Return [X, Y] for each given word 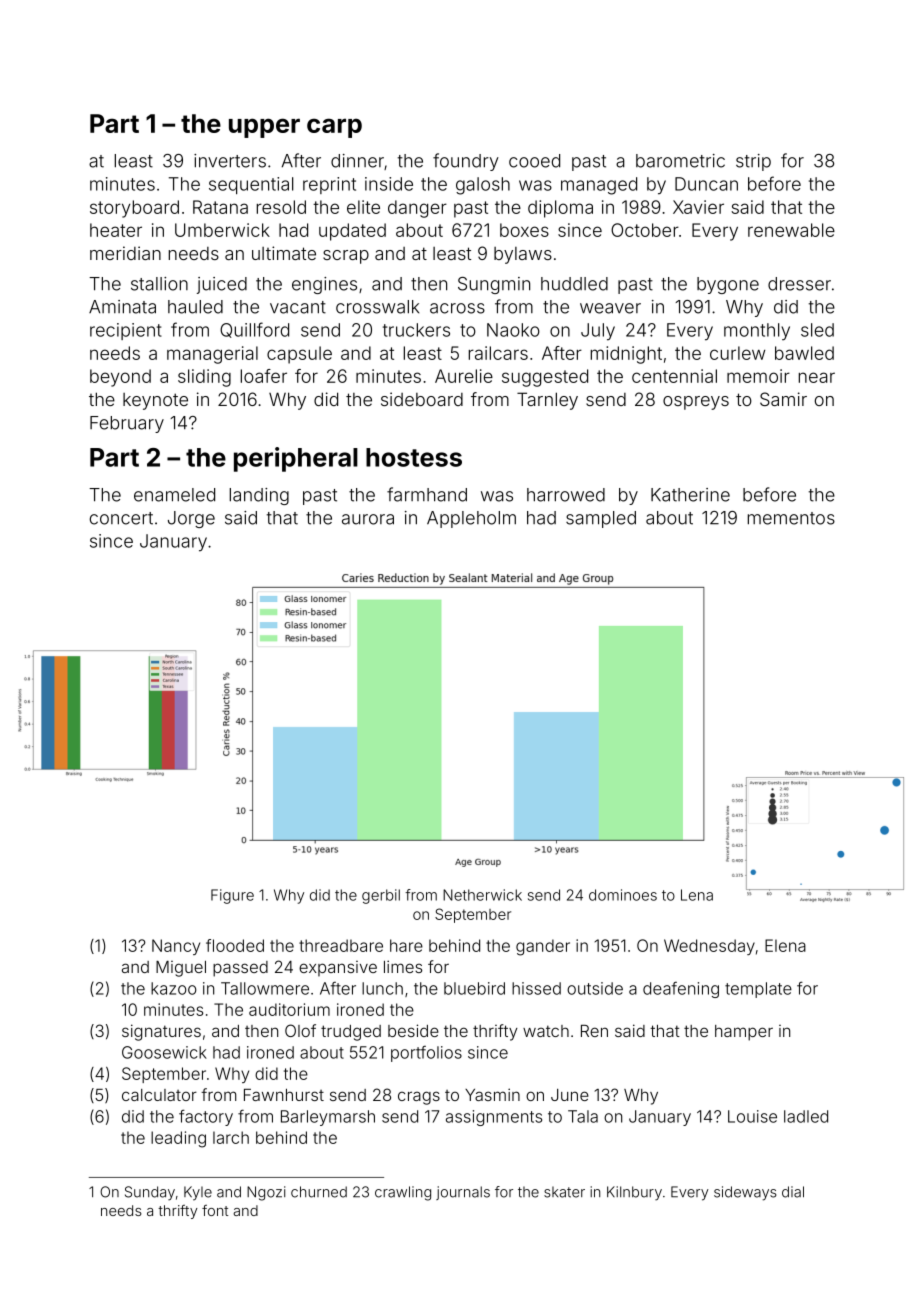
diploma [560, 209]
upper [264, 128]
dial [793, 1192]
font [215, 1210]
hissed [536, 988]
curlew [737, 353]
